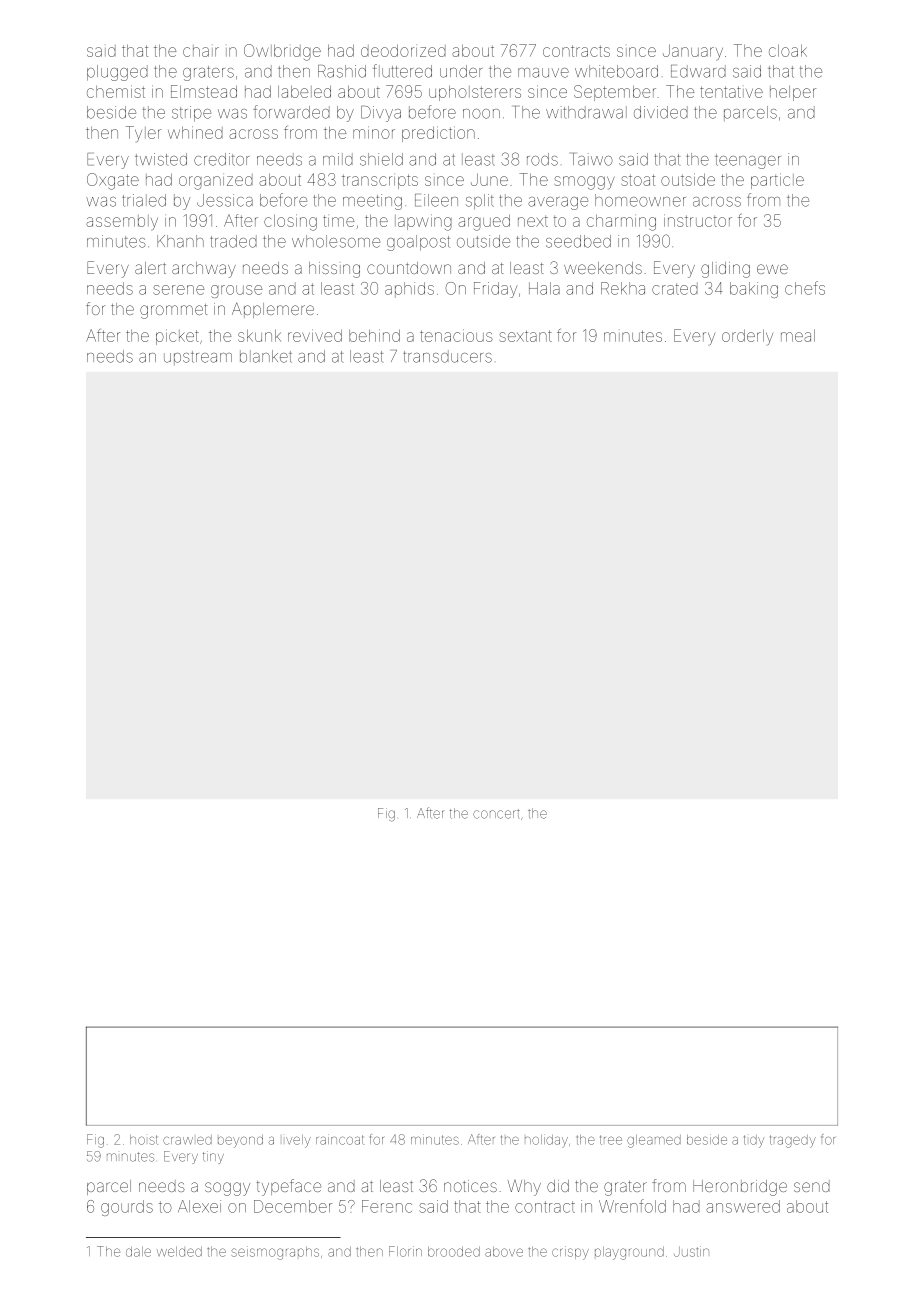 This screenshot has height=1308, width=924. What do you see at coordinates (470, 1186) in the screenshot?
I see `notices` at bounding box center [470, 1186].
